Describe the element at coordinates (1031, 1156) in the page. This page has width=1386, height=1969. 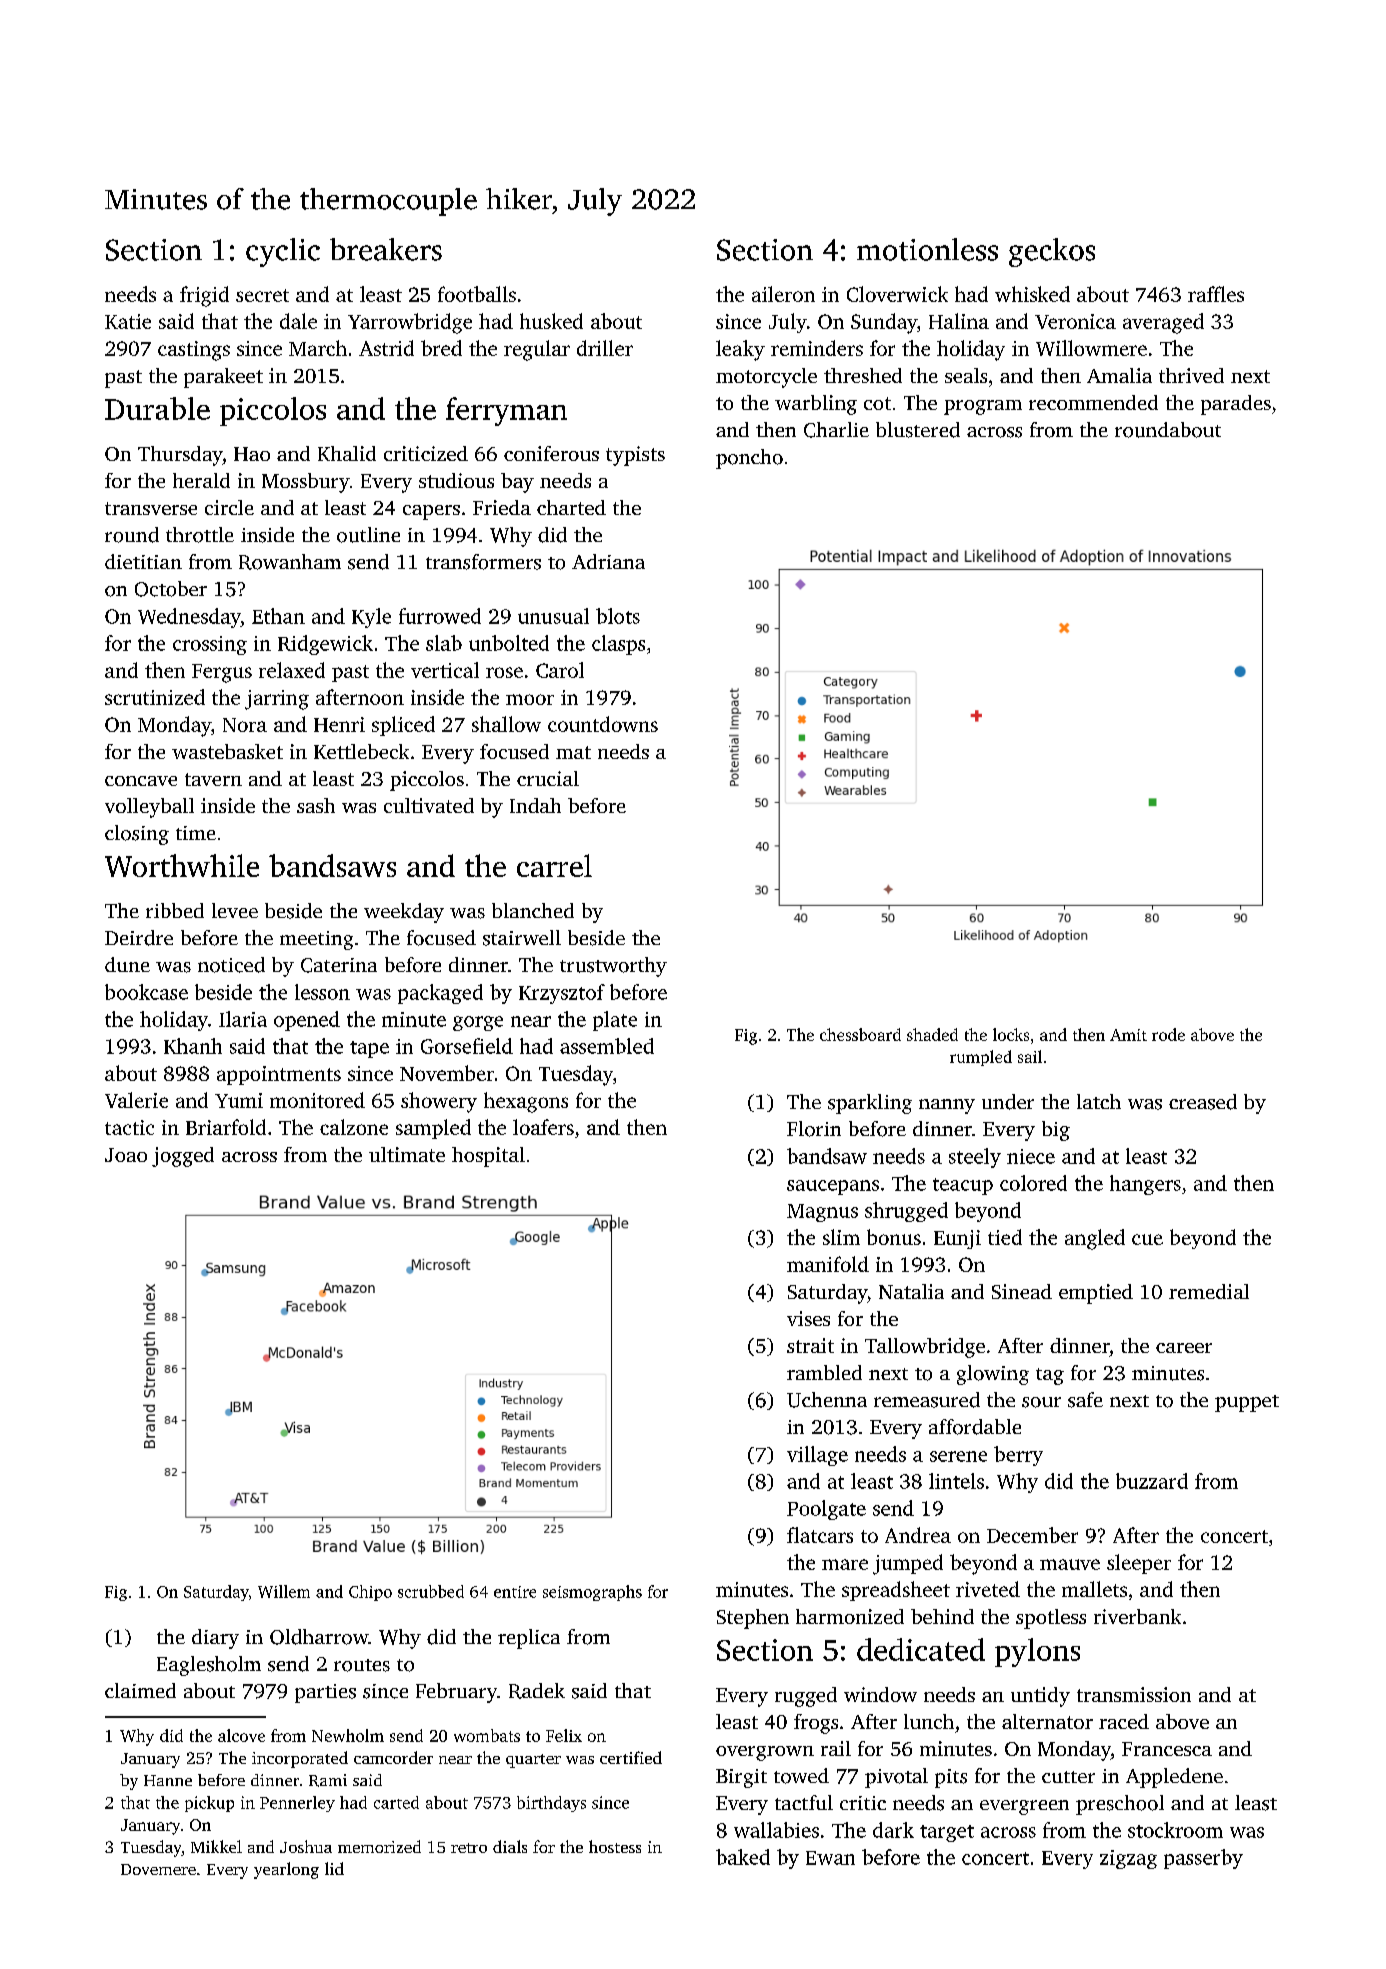
I see `niece` at that location.
